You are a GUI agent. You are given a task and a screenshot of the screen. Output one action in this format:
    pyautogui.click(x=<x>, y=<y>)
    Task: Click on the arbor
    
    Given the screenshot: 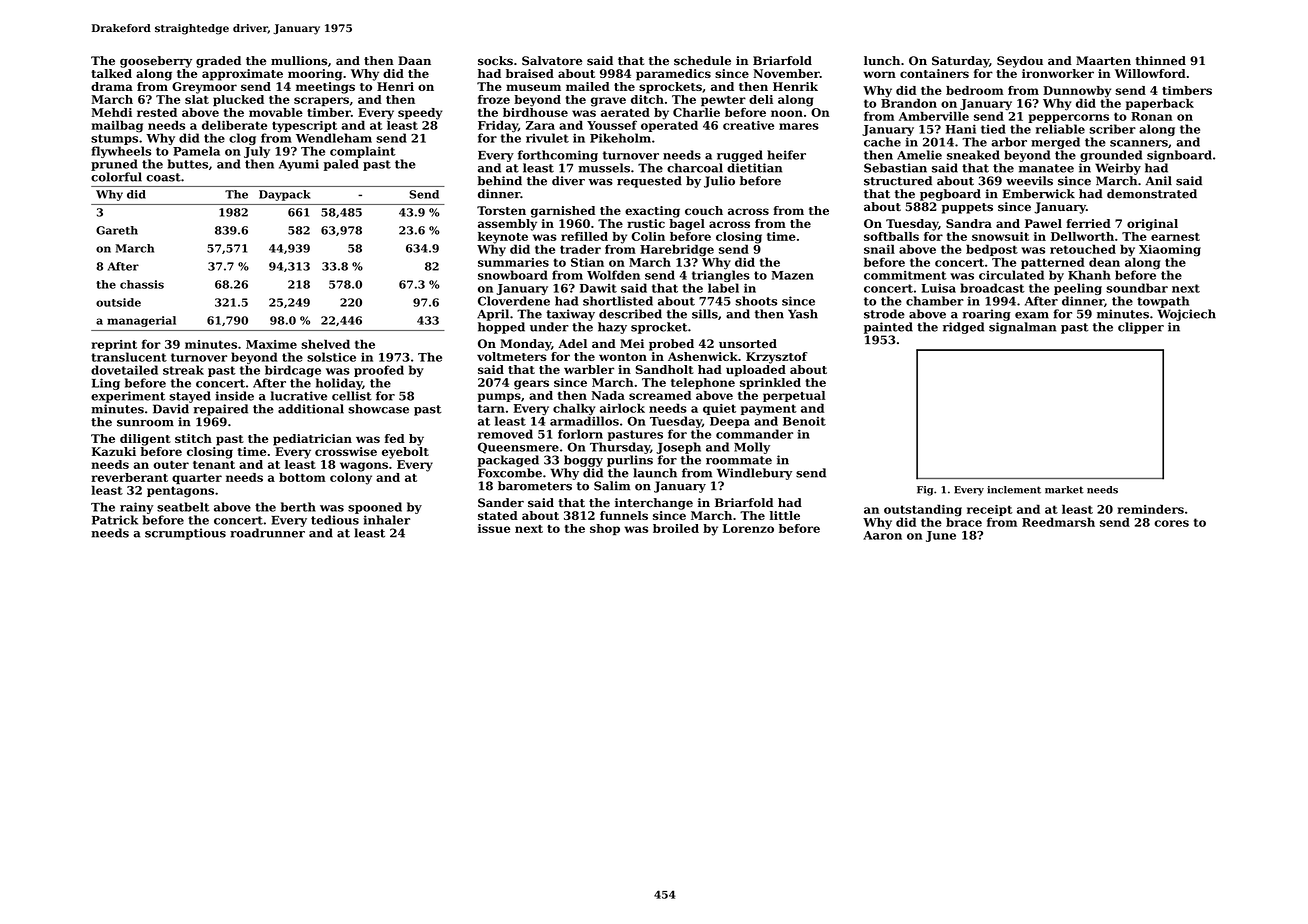 What is the action you would take?
    pyautogui.click(x=1009, y=142)
